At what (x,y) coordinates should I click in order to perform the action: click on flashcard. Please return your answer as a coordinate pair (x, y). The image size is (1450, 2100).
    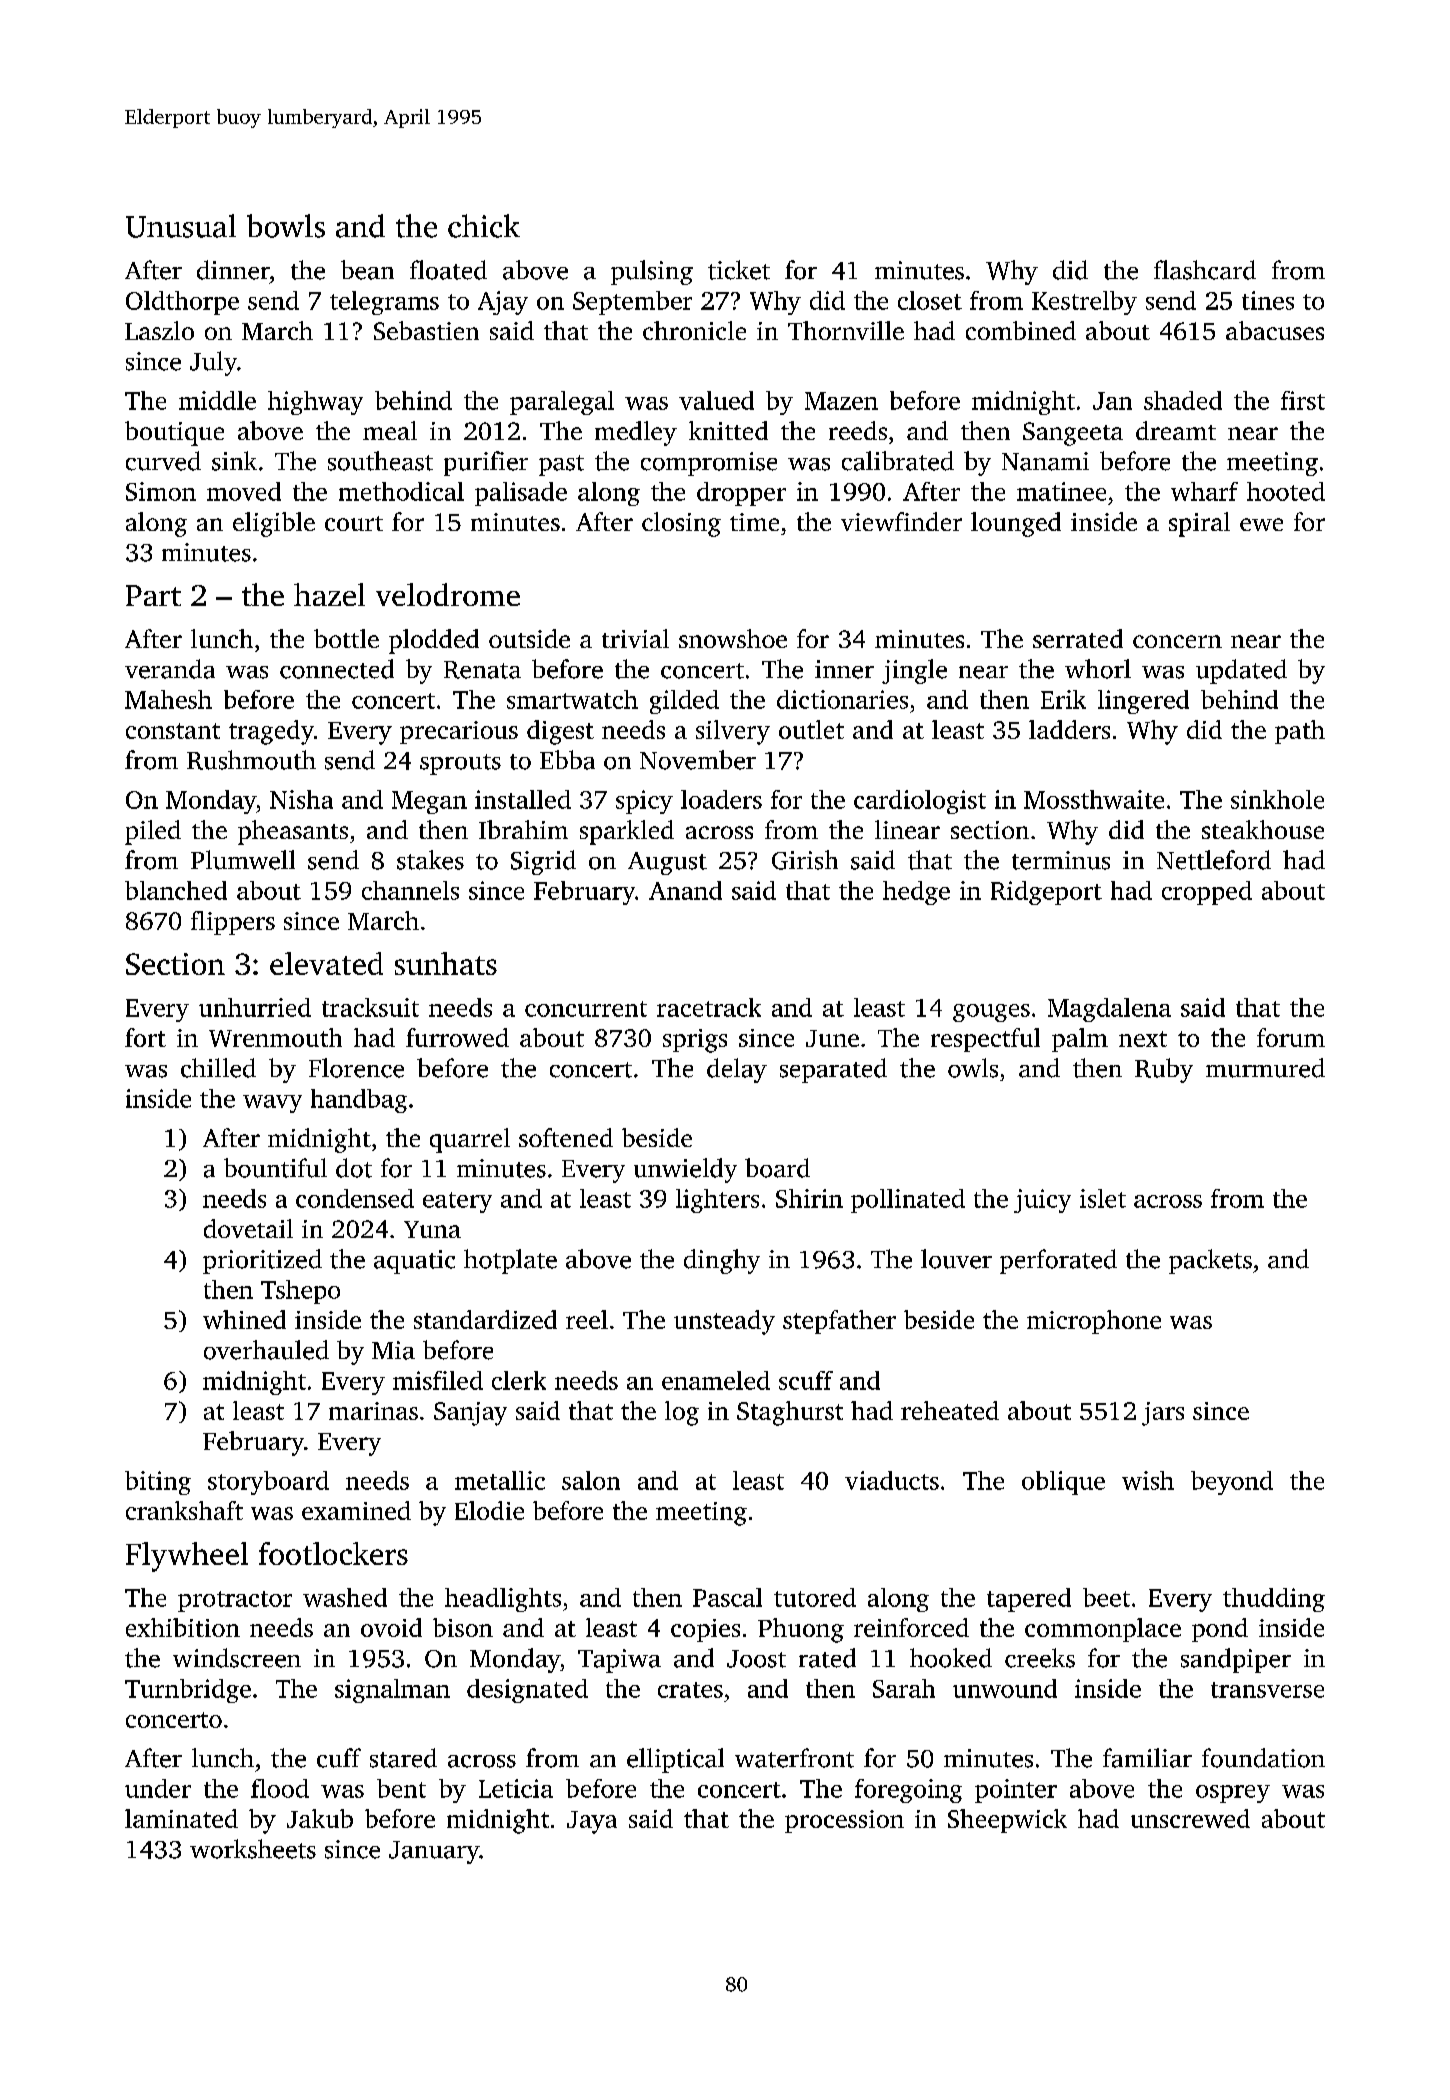
    Looking at the image, I should click on (1205, 270).
